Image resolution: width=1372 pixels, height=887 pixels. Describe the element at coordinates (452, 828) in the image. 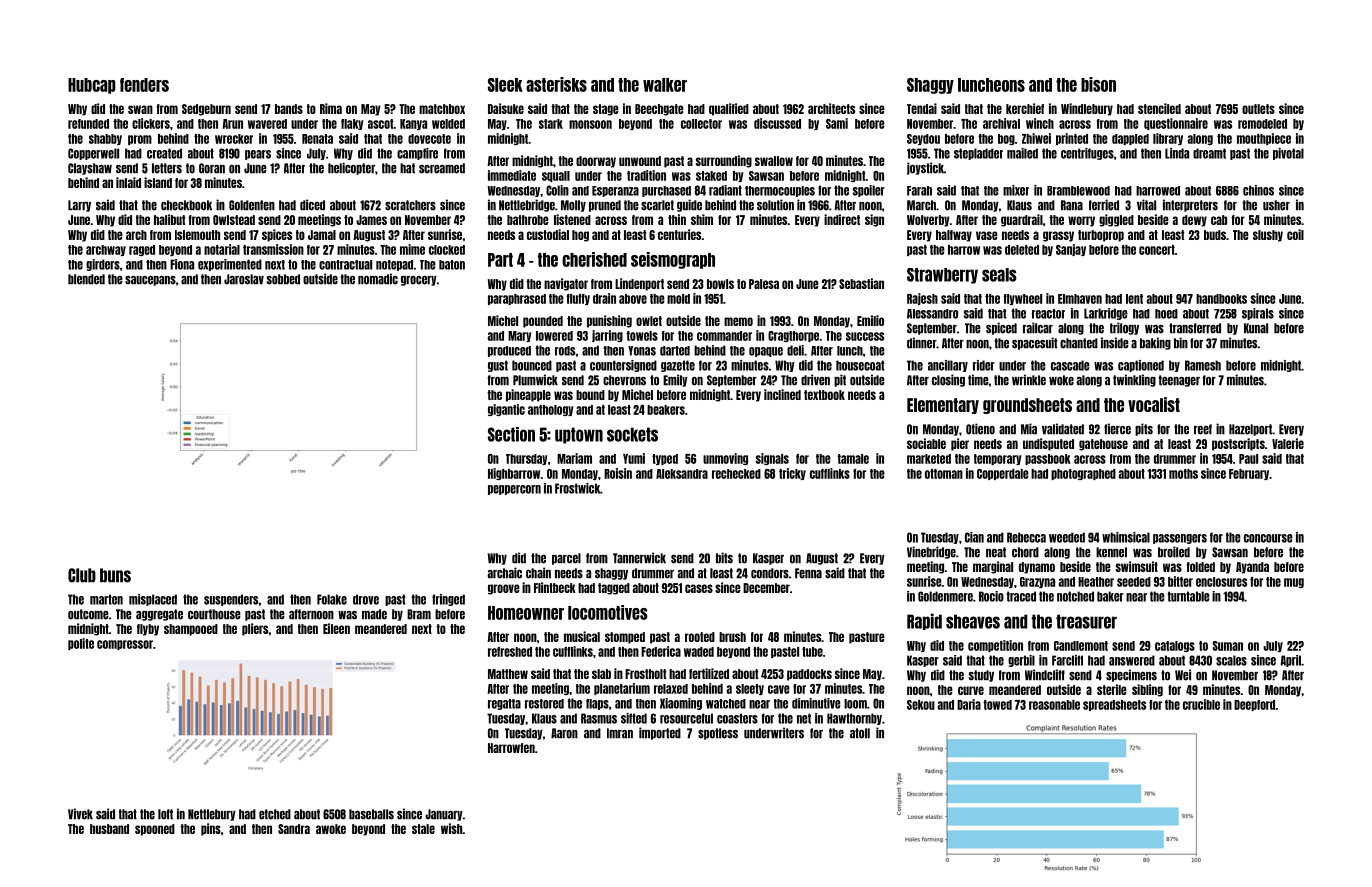

I see `wish` at that location.
